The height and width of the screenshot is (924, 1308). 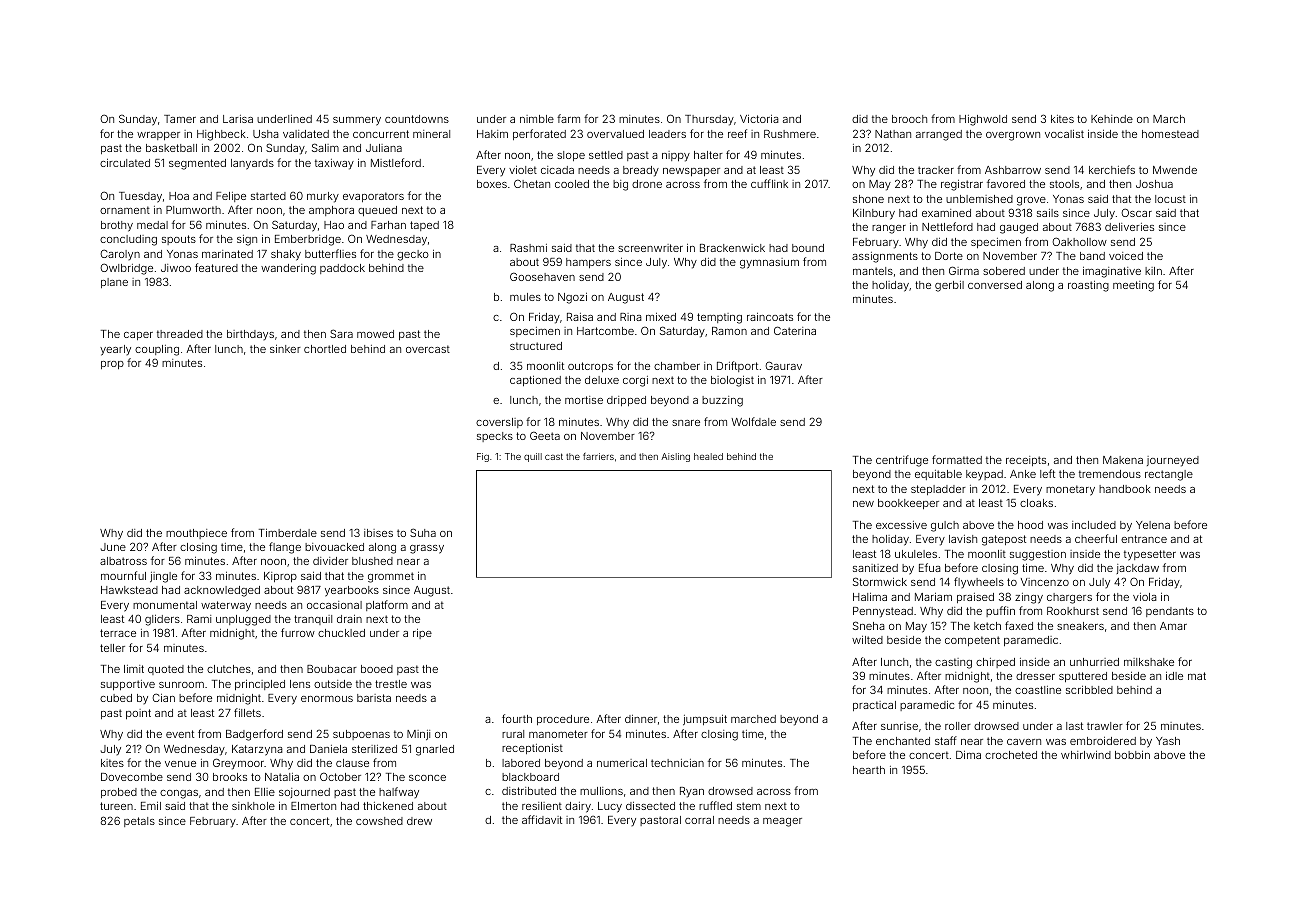 What do you see at coordinates (869, 770) in the screenshot?
I see `hearth` at bounding box center [869, 770].
